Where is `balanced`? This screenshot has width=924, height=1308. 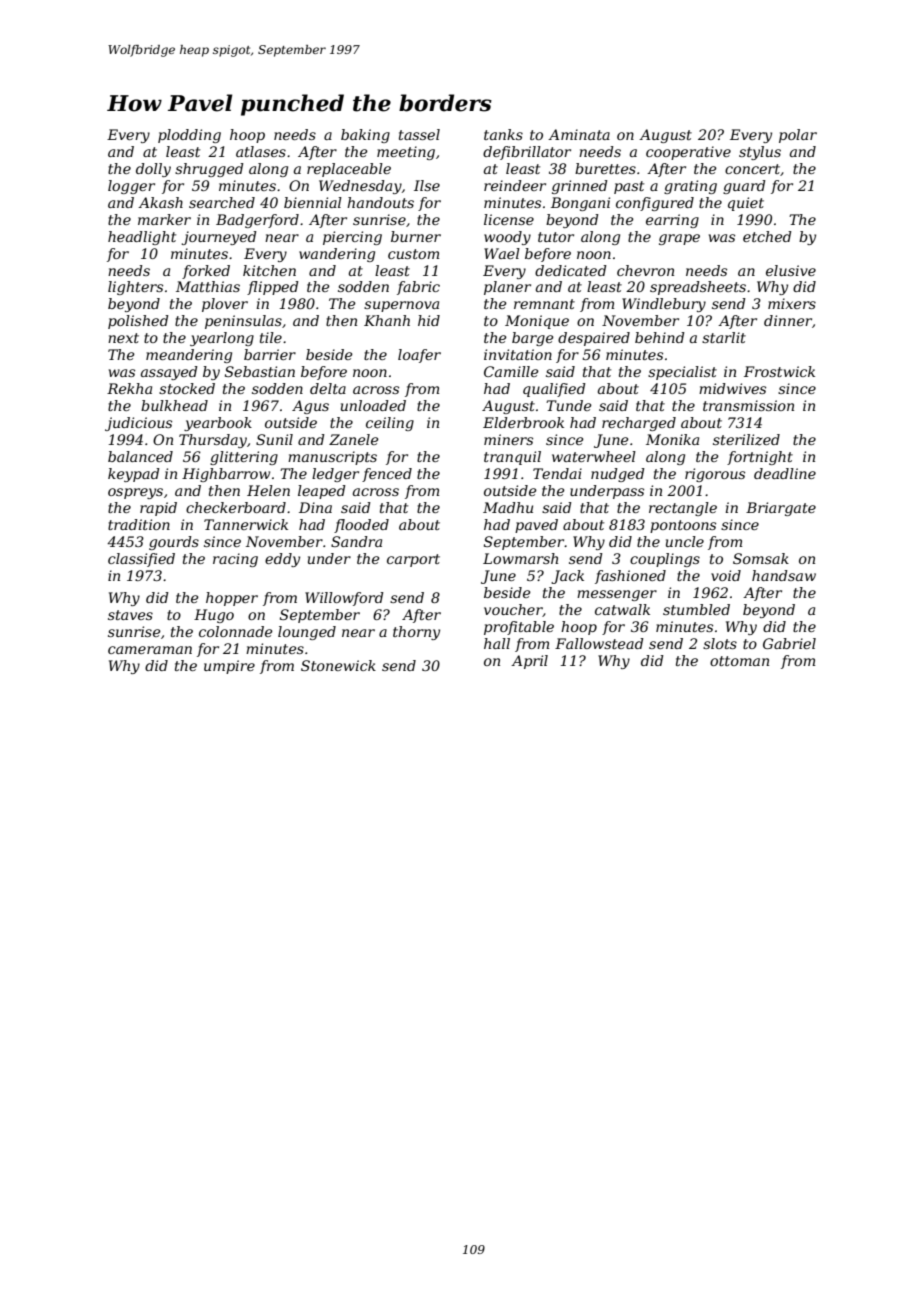
balanced is located at coordinates (140, 456).
